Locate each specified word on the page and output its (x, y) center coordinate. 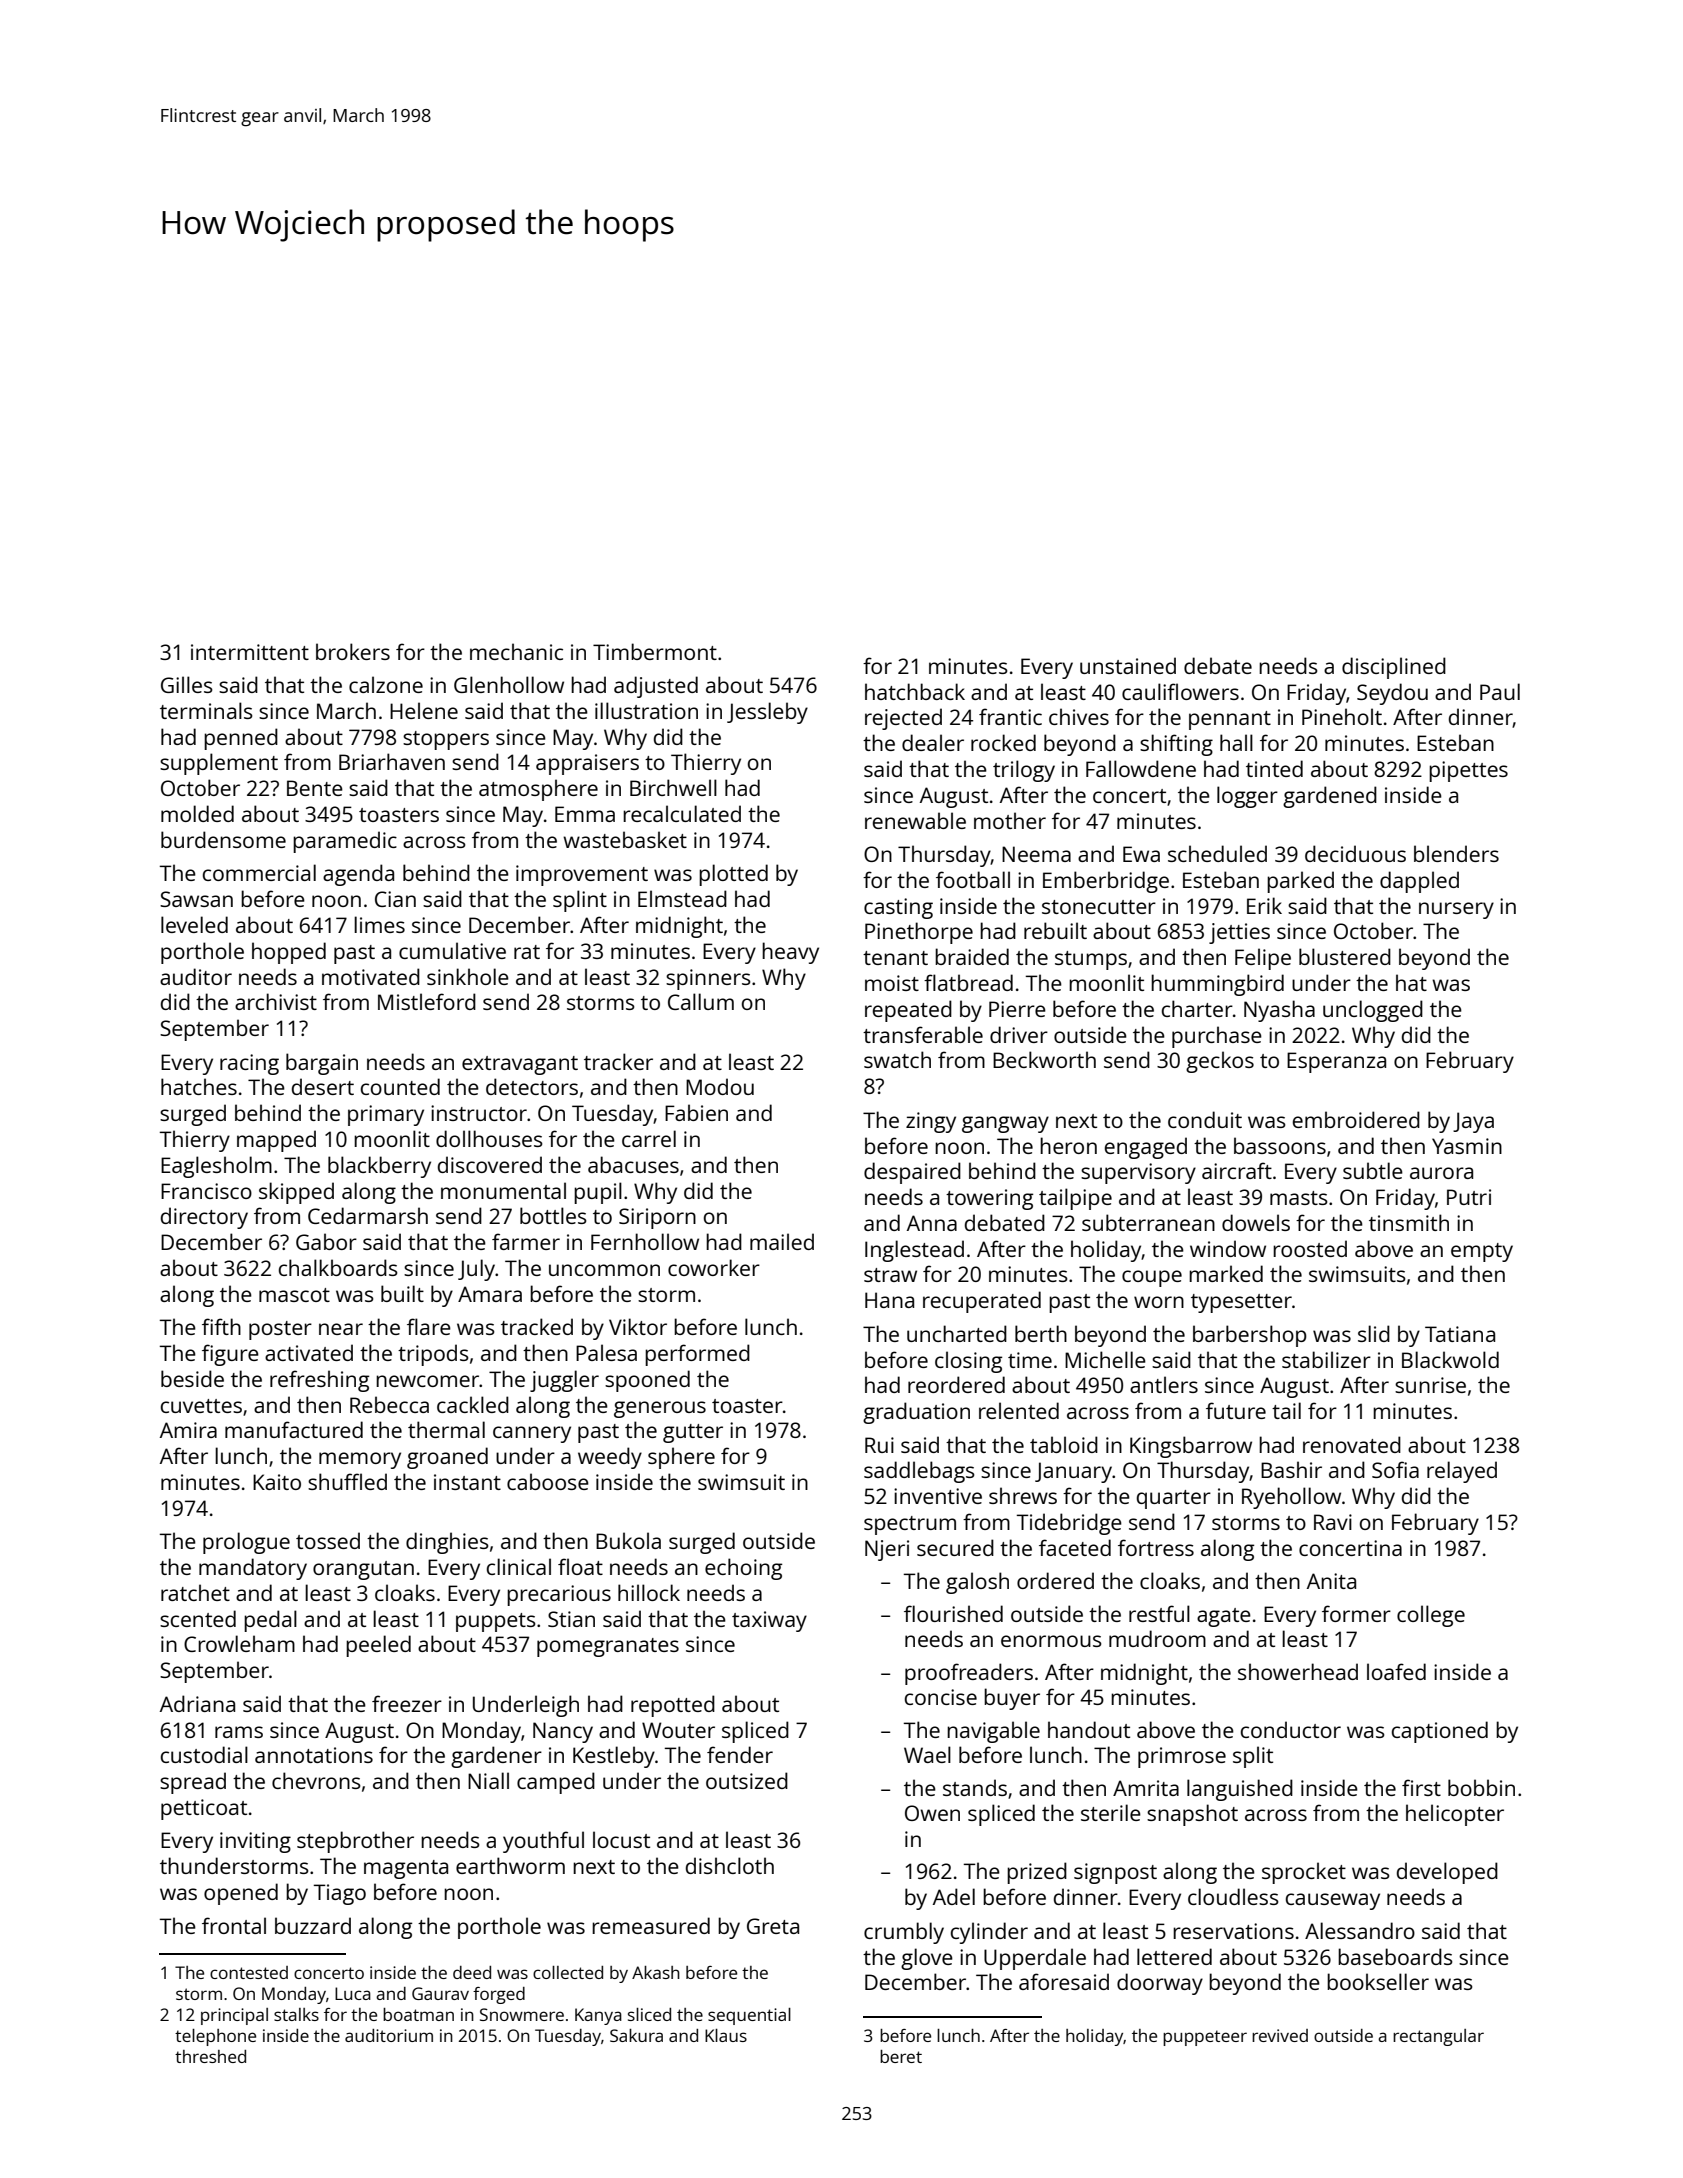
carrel (649, 1138)
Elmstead (682, 898)
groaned (447, 1458)
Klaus (726, 2035)
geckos (1220, 1062)
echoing (743, 1569)
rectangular (1438, 2037)
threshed (210, 2056)
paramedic (345, 842)
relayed (1462, 1472)
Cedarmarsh (368, 1215)
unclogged (1373, 1011)
